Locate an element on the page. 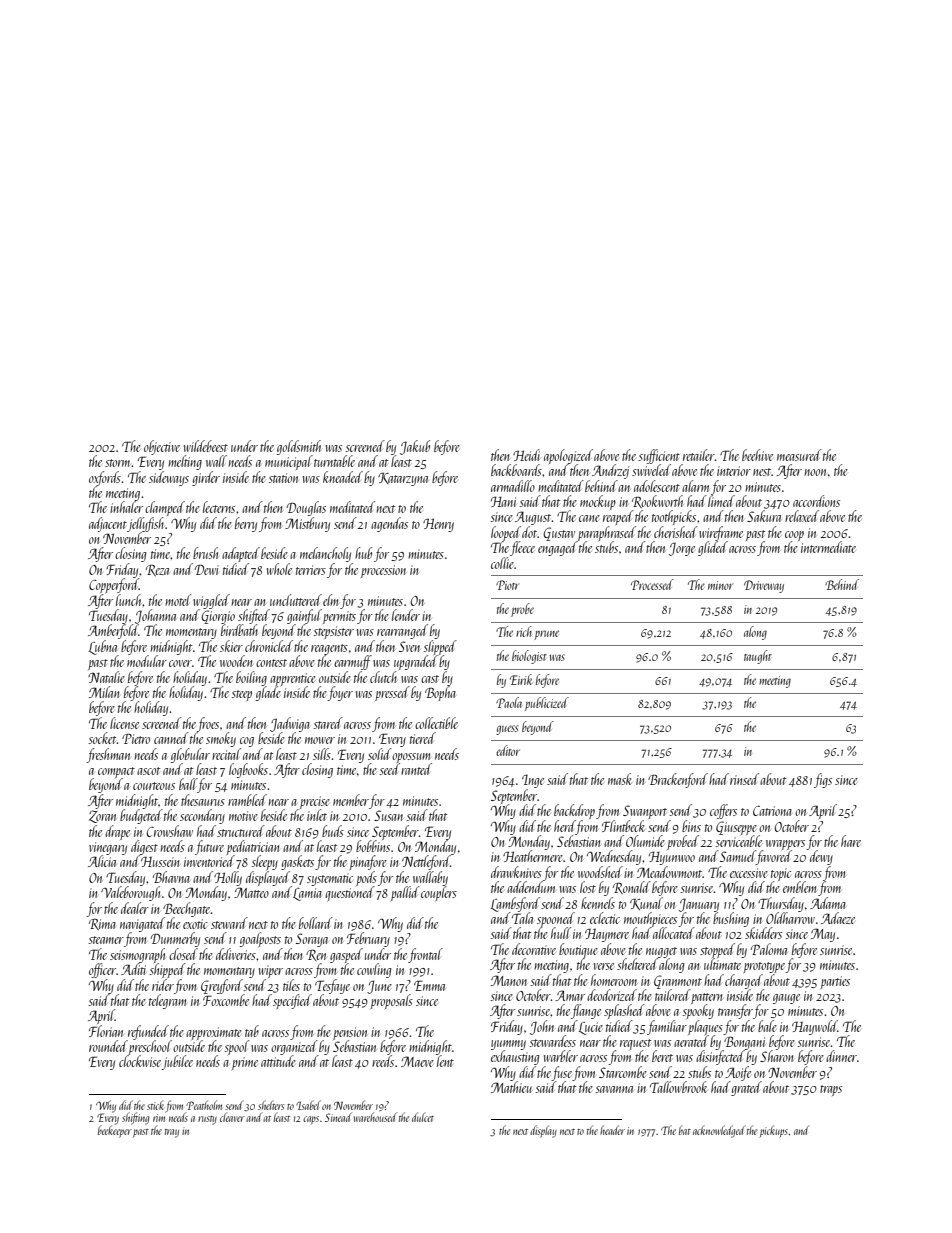 The height and width of the page is (1233, 952). emblem is located at coordinates (800, 887).
